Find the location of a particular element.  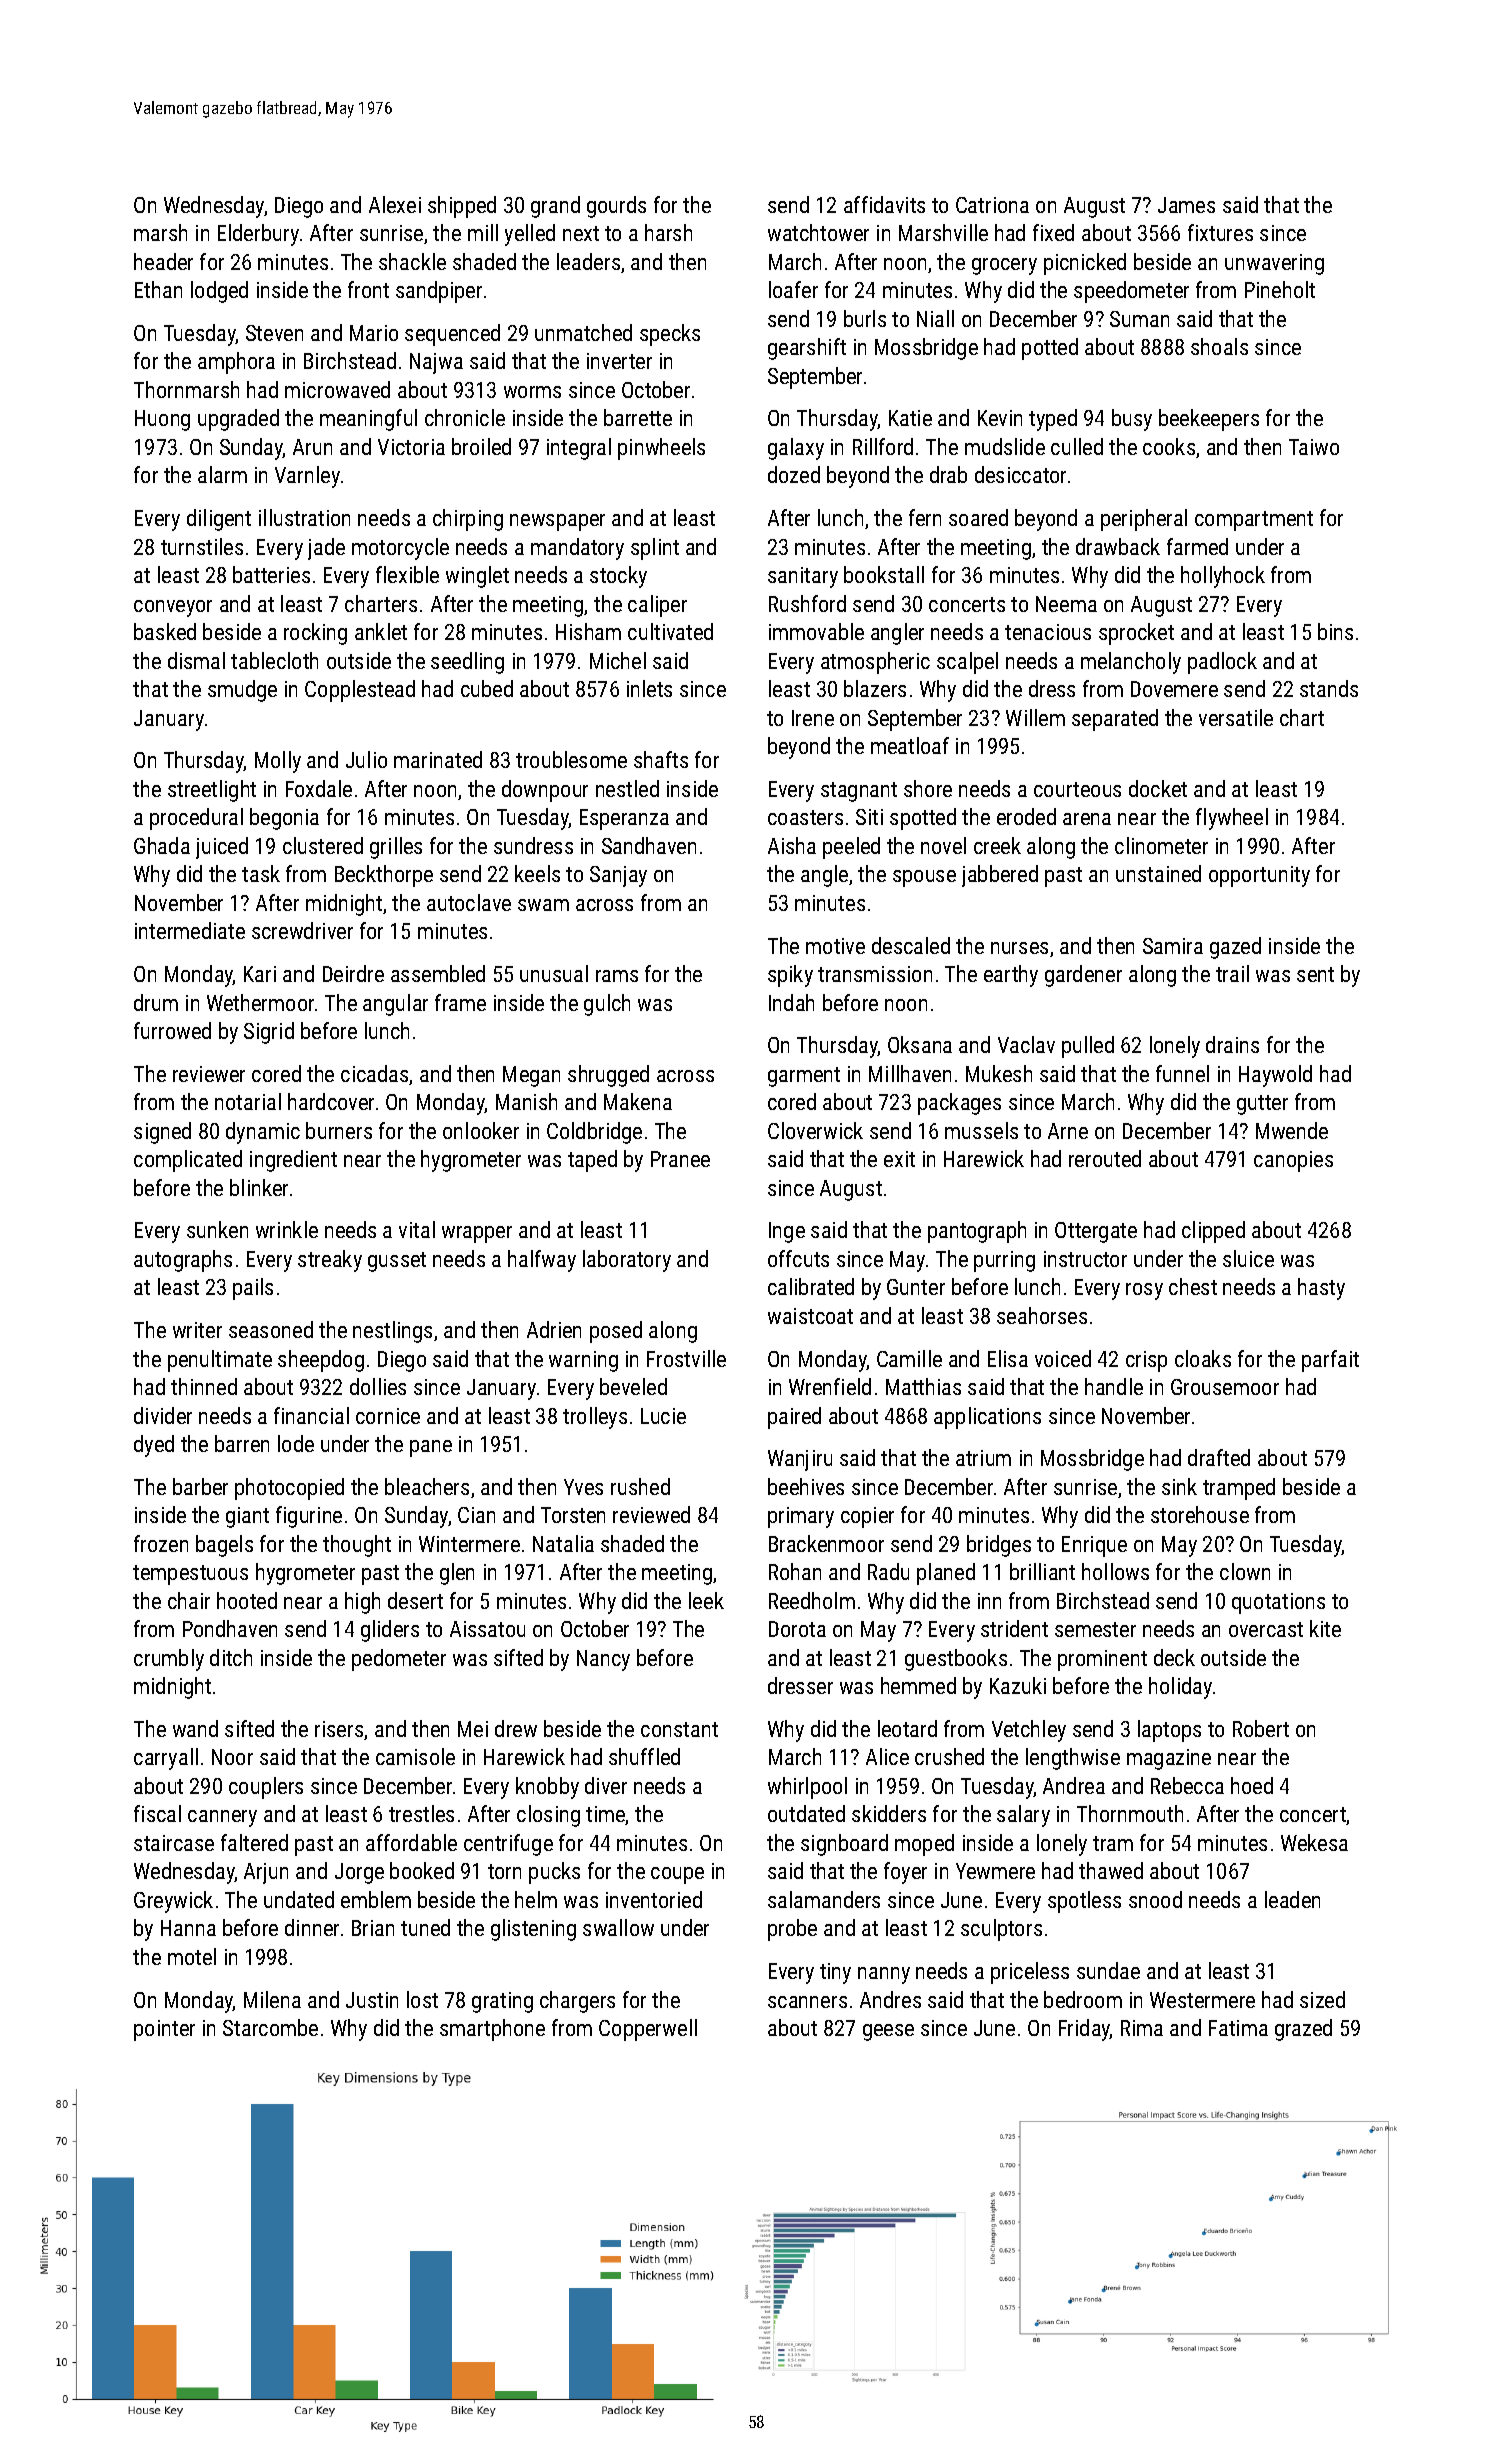

purring is located at coordinates (1004, 1261).
